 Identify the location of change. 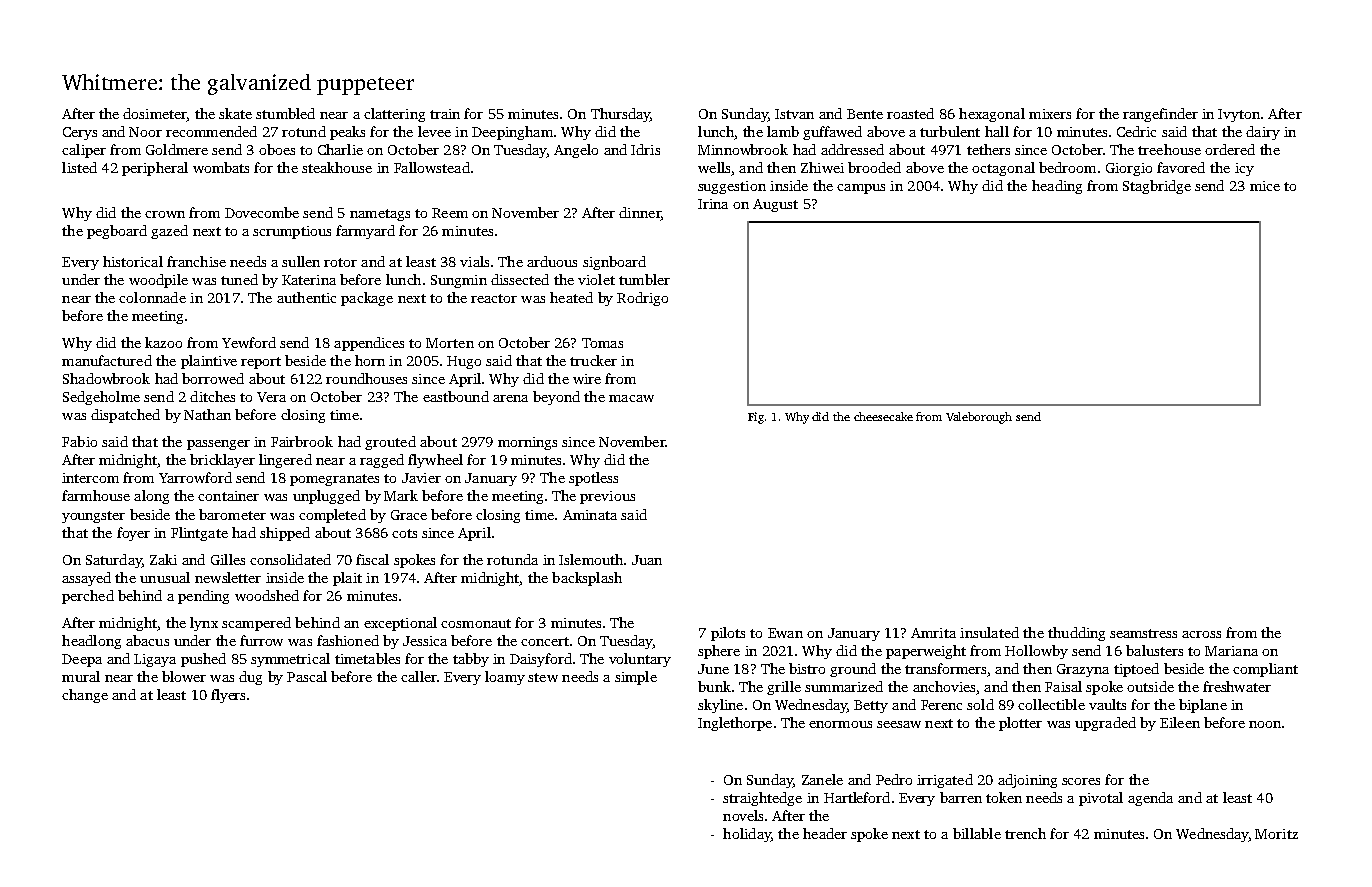
(85, 696).
